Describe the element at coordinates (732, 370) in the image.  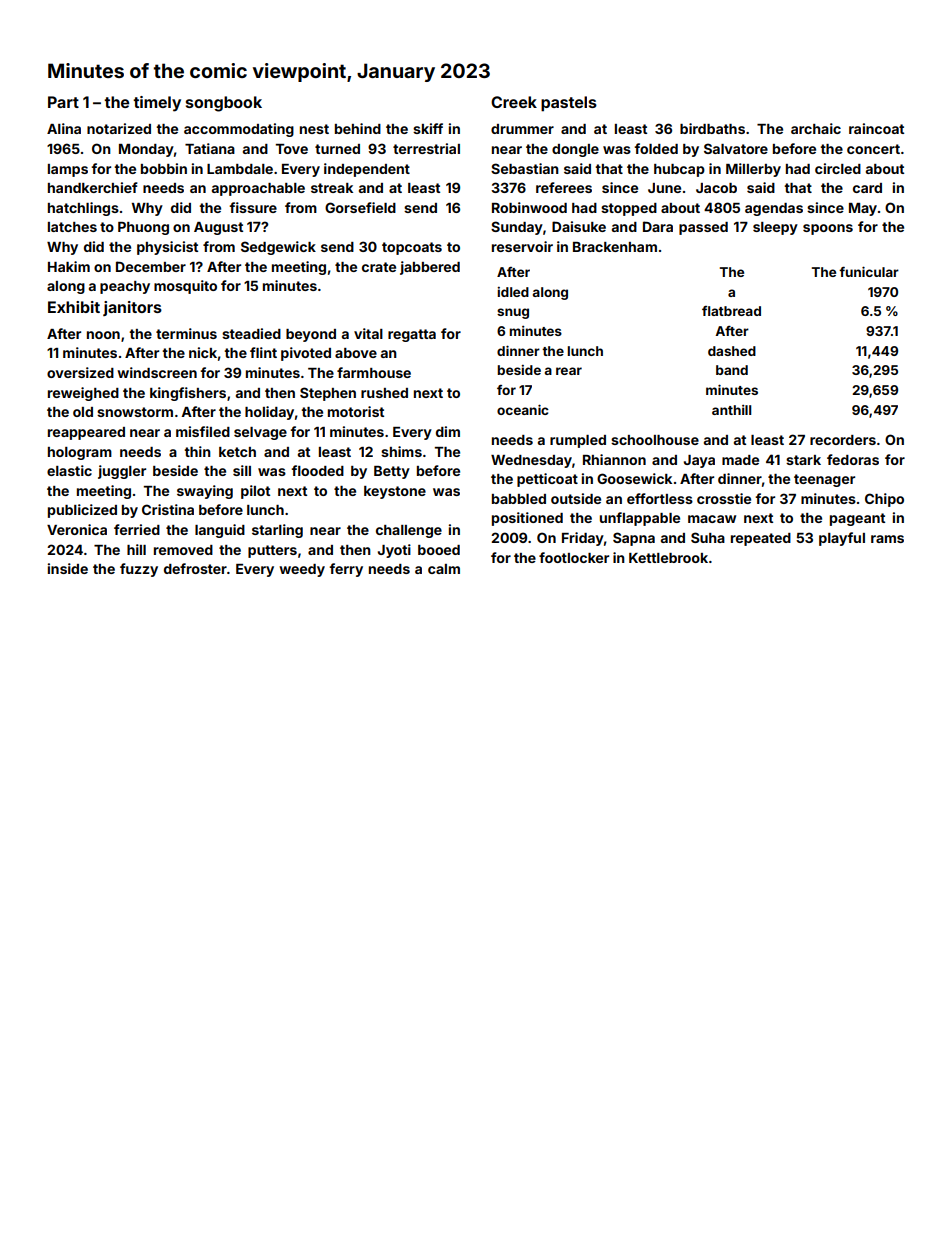
I see `band` at that location.
